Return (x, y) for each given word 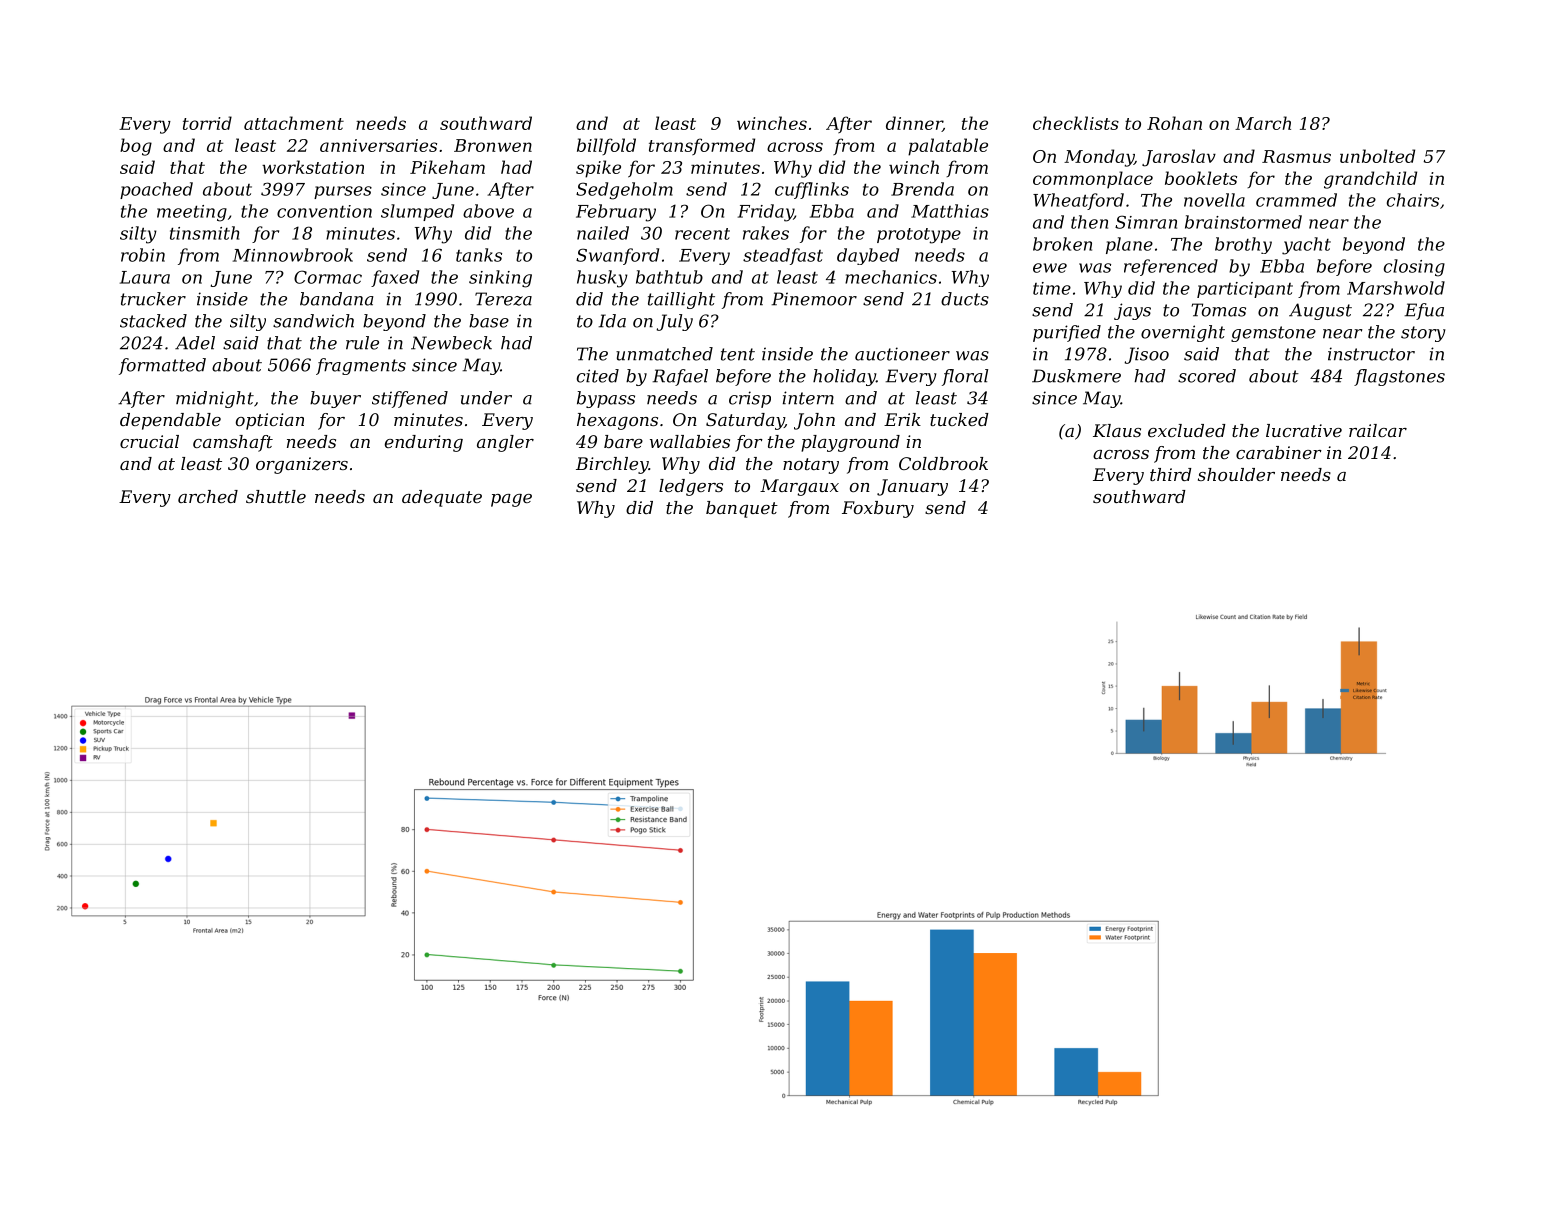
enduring (424, 443)
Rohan (1174, 123)
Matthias (950, 211)
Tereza (503, 299)
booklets (1201, 178)
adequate (442, 498)
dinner (914, 124)
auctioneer (902, 354)
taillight (681, 300)
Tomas (1219, 310)
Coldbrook (943, 463)
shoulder (1236, 474)
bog (136, 147)
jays (1132, 311)
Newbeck (451, 343)
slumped (417, 212)
